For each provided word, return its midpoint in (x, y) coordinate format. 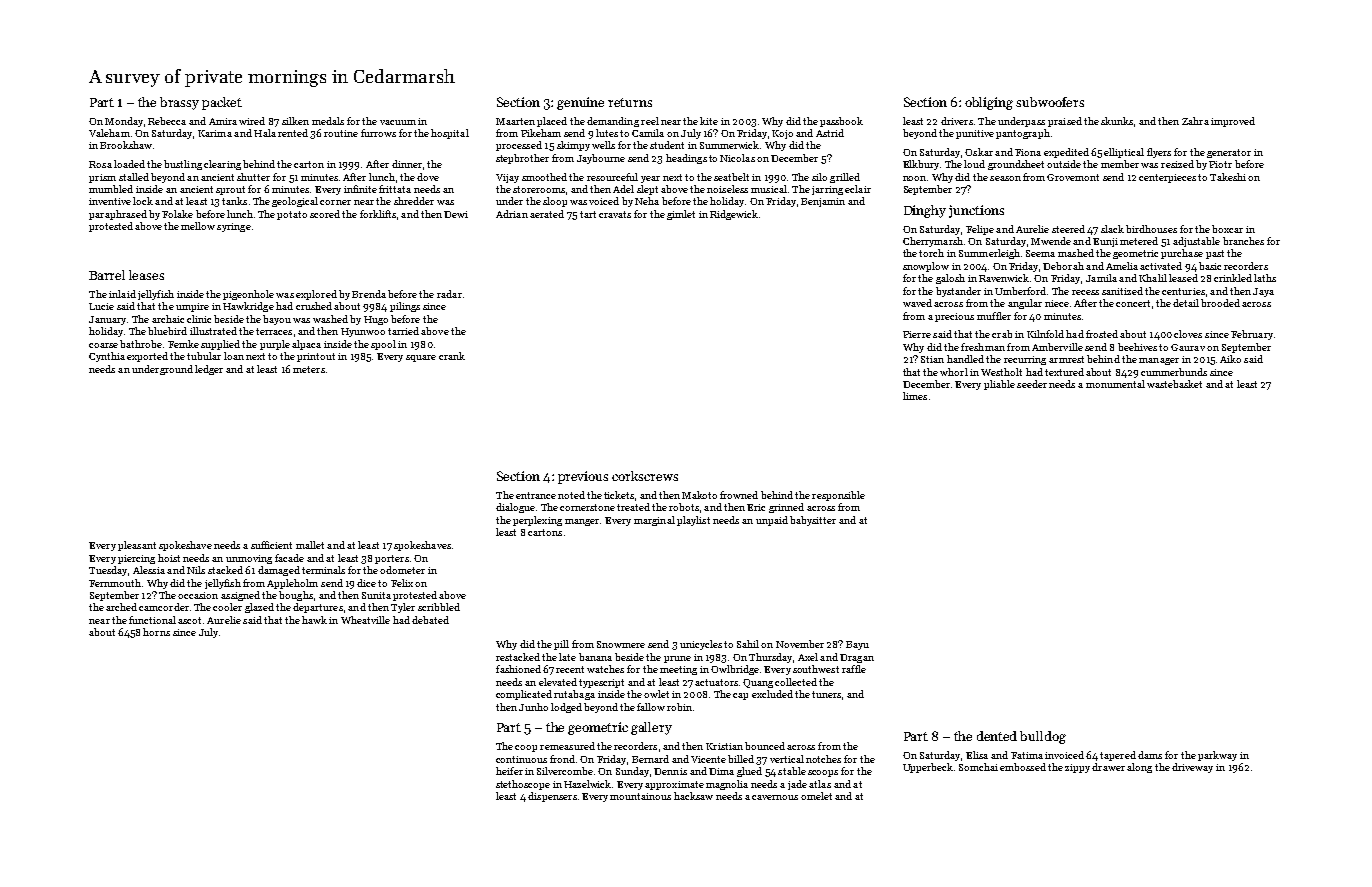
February (1252, 335)
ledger (209, 370)
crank (452, 356)
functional (152, 620)
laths (1265, 278)
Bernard (650, 759)
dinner (407, 164)
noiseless (727, 189)
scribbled (439, 607)
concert (1133, 303)
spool (383, 345)
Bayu (857, 645)
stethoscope (523, 785)
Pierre (917, 334)
